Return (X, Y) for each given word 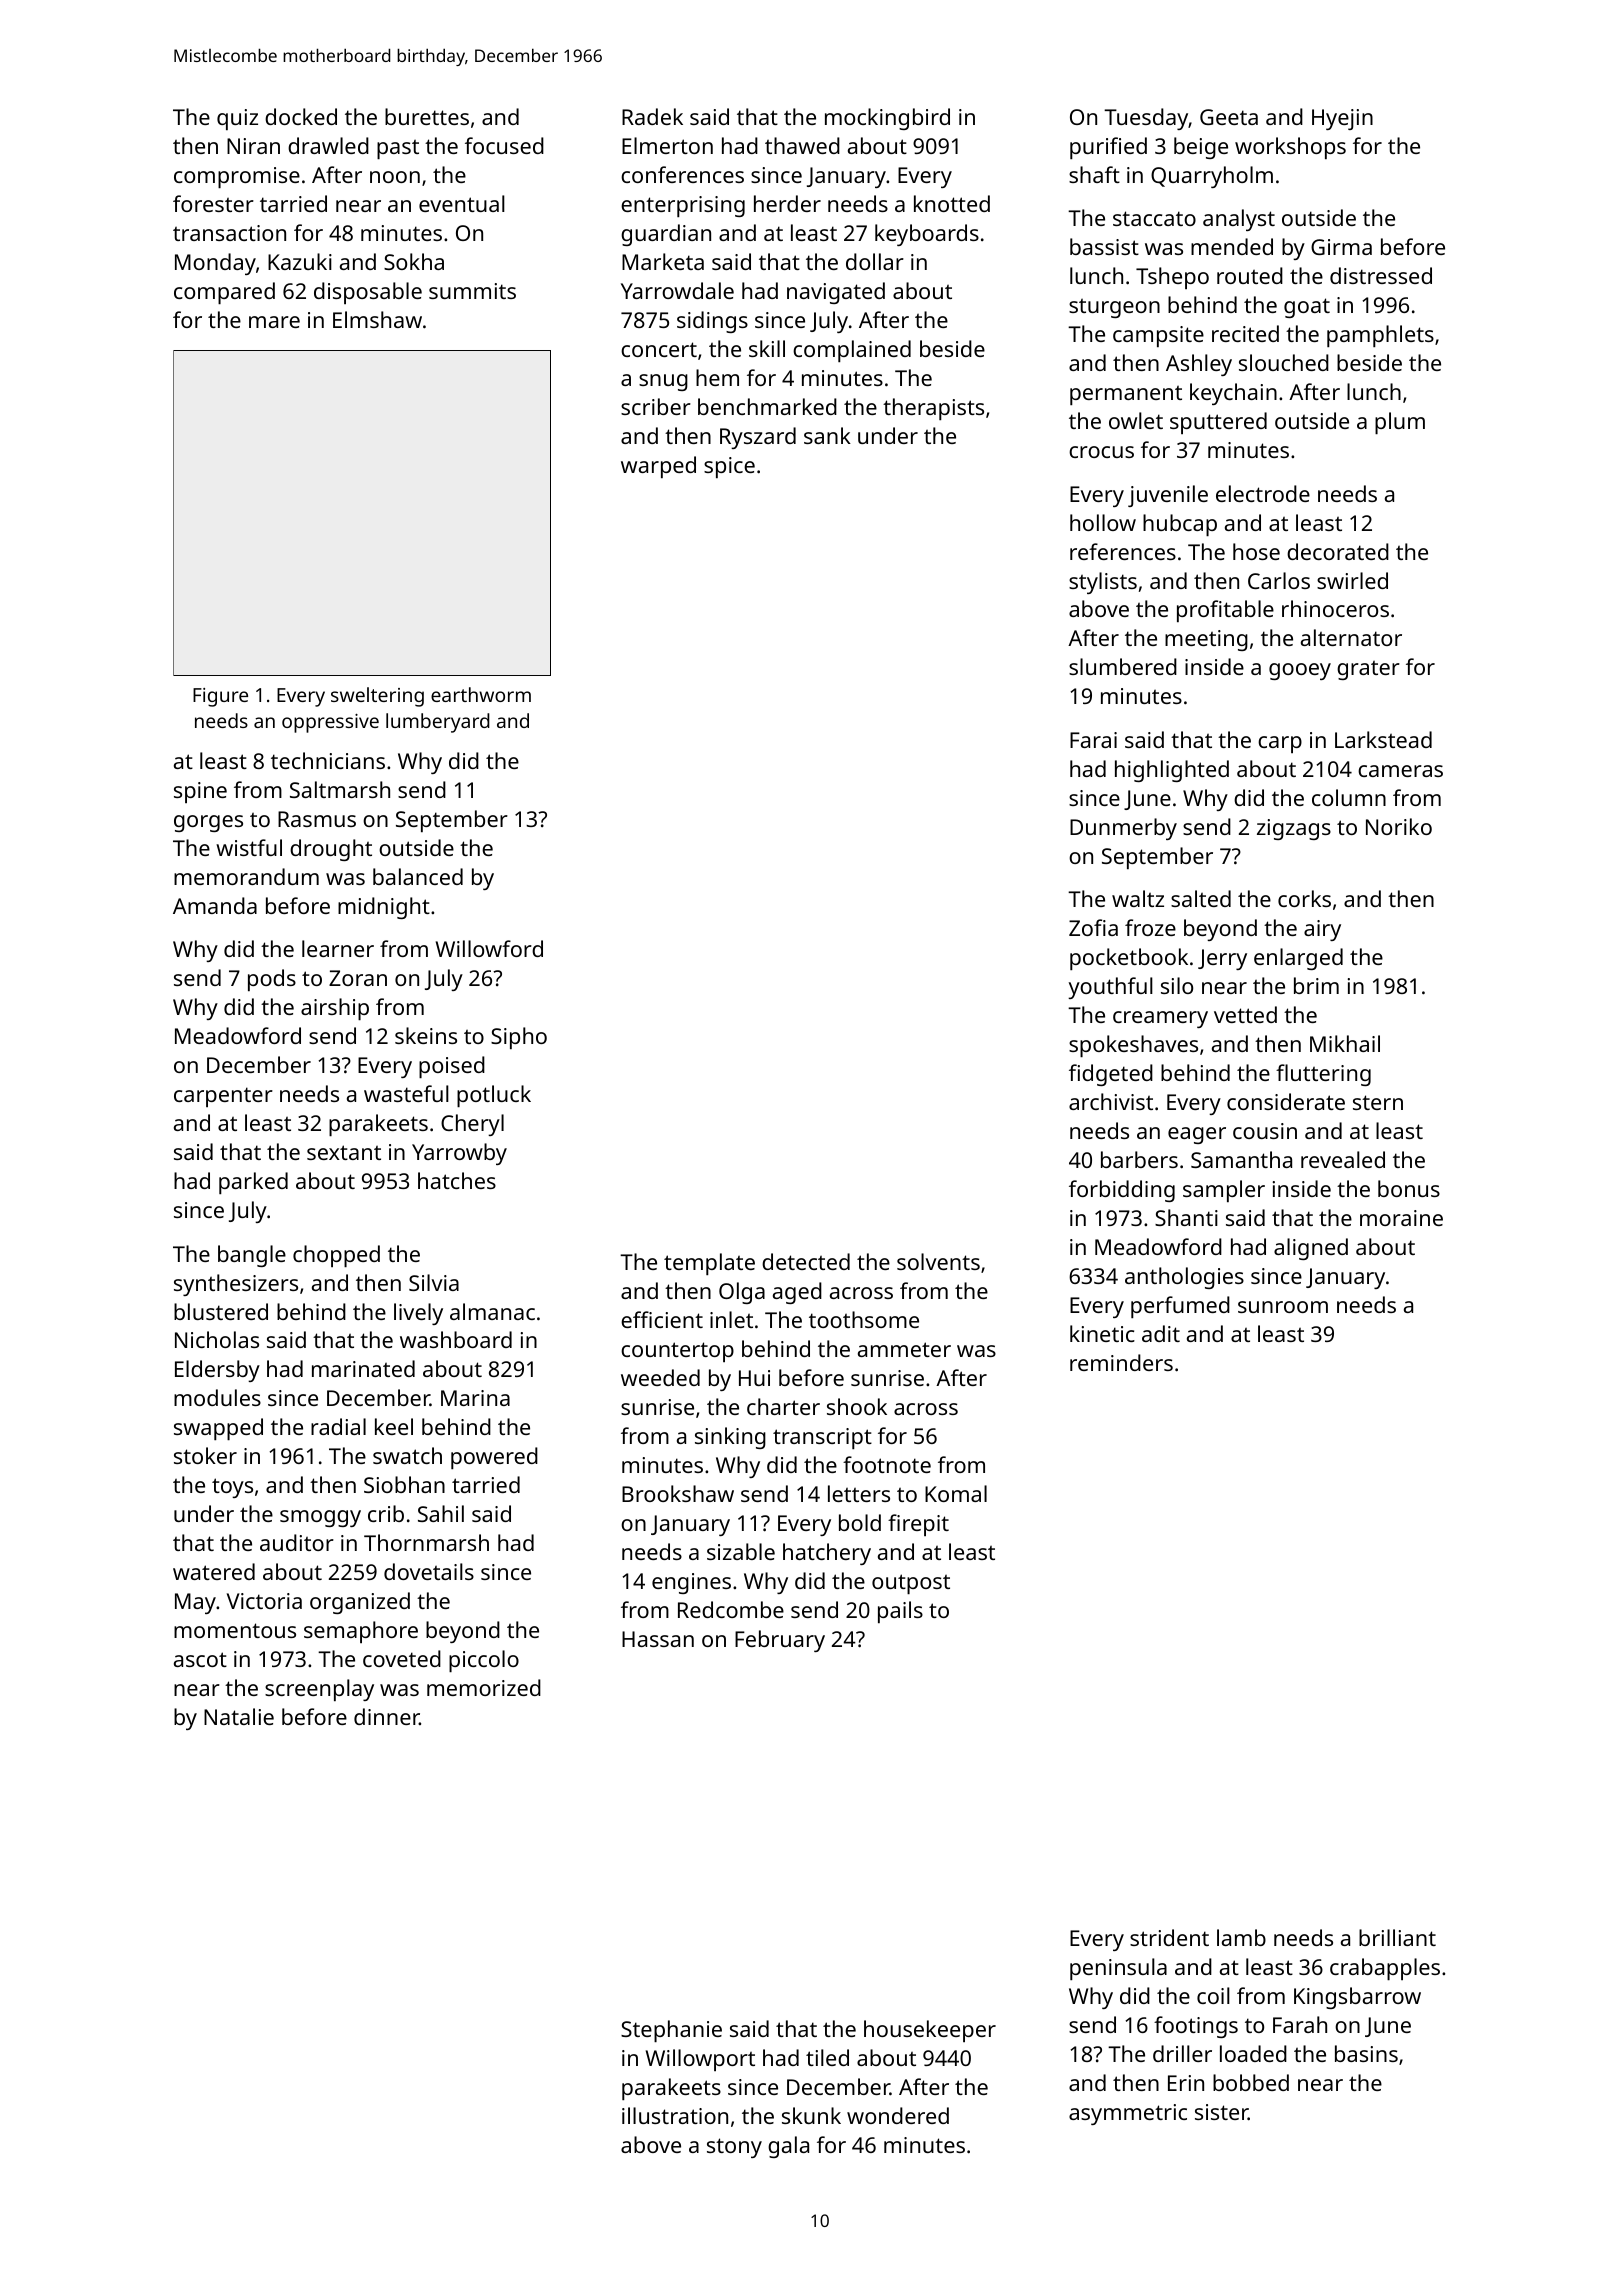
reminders (1121, 1362)
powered (494, 1458)
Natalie (239, 1716)
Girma (1341, 247)
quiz (237, 119)
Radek (652, 116)
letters (859, 1493)
